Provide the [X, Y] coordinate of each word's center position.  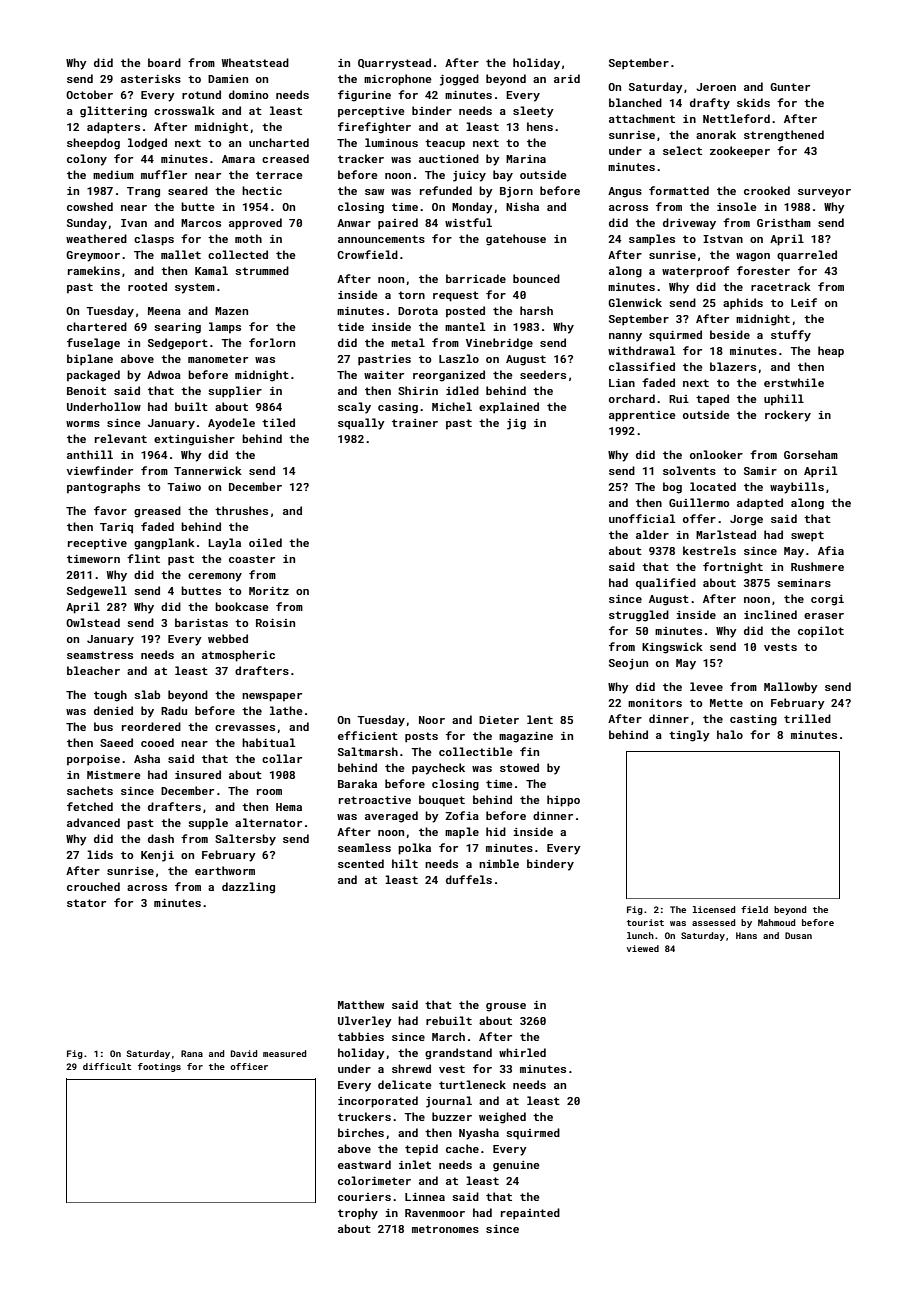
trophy [358, 1214]
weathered [96, 238]
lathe [286, 710]
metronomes [445, 1229]
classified [642, 366]
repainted [530, 1214]
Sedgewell [97, 592]
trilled [807, 718]
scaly [354, 408]
